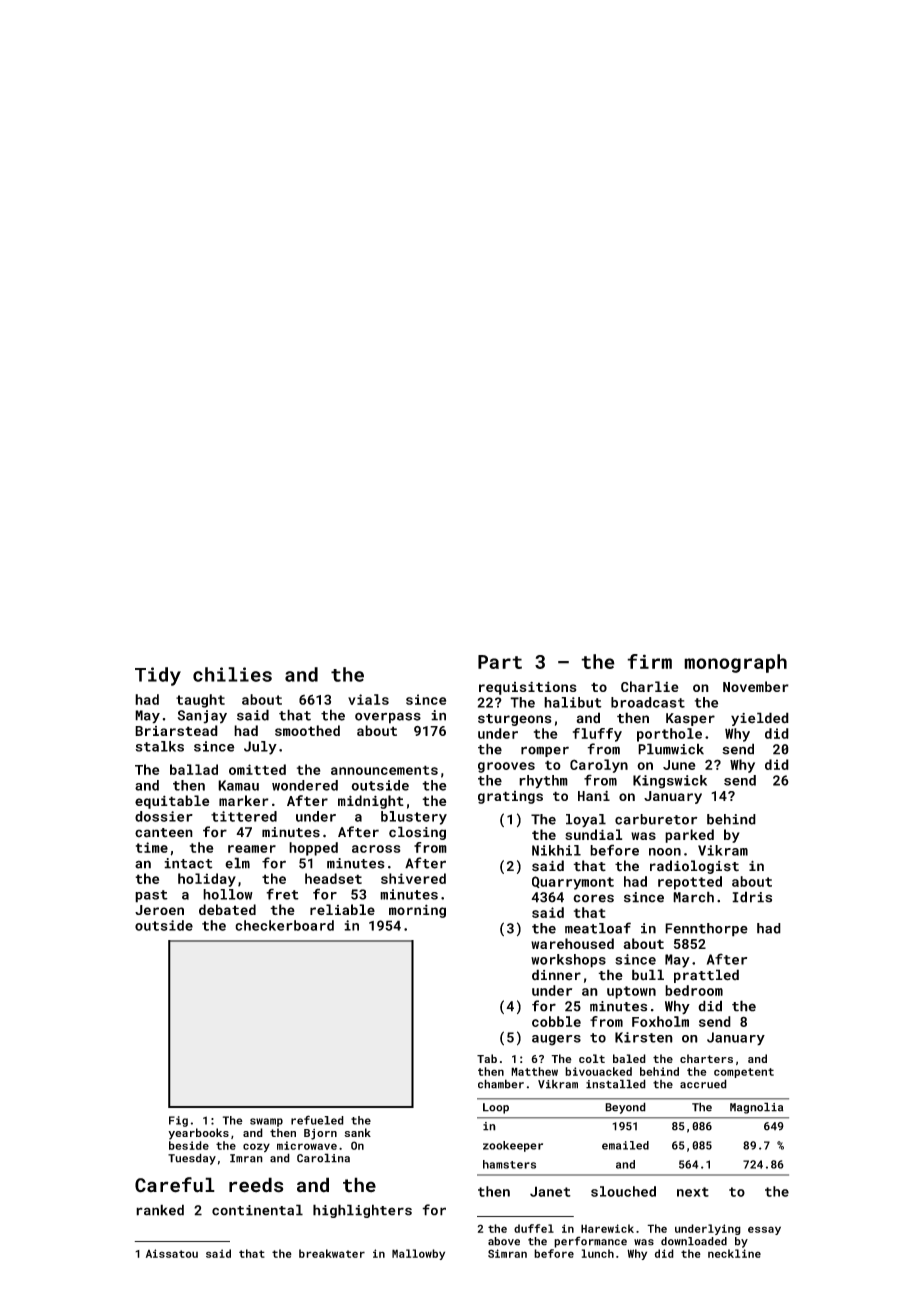 The image size is (924, 1314). What do you see at coordinates (413, 878) in the image?
I see `shivered` at bounding box center [413, 878].
